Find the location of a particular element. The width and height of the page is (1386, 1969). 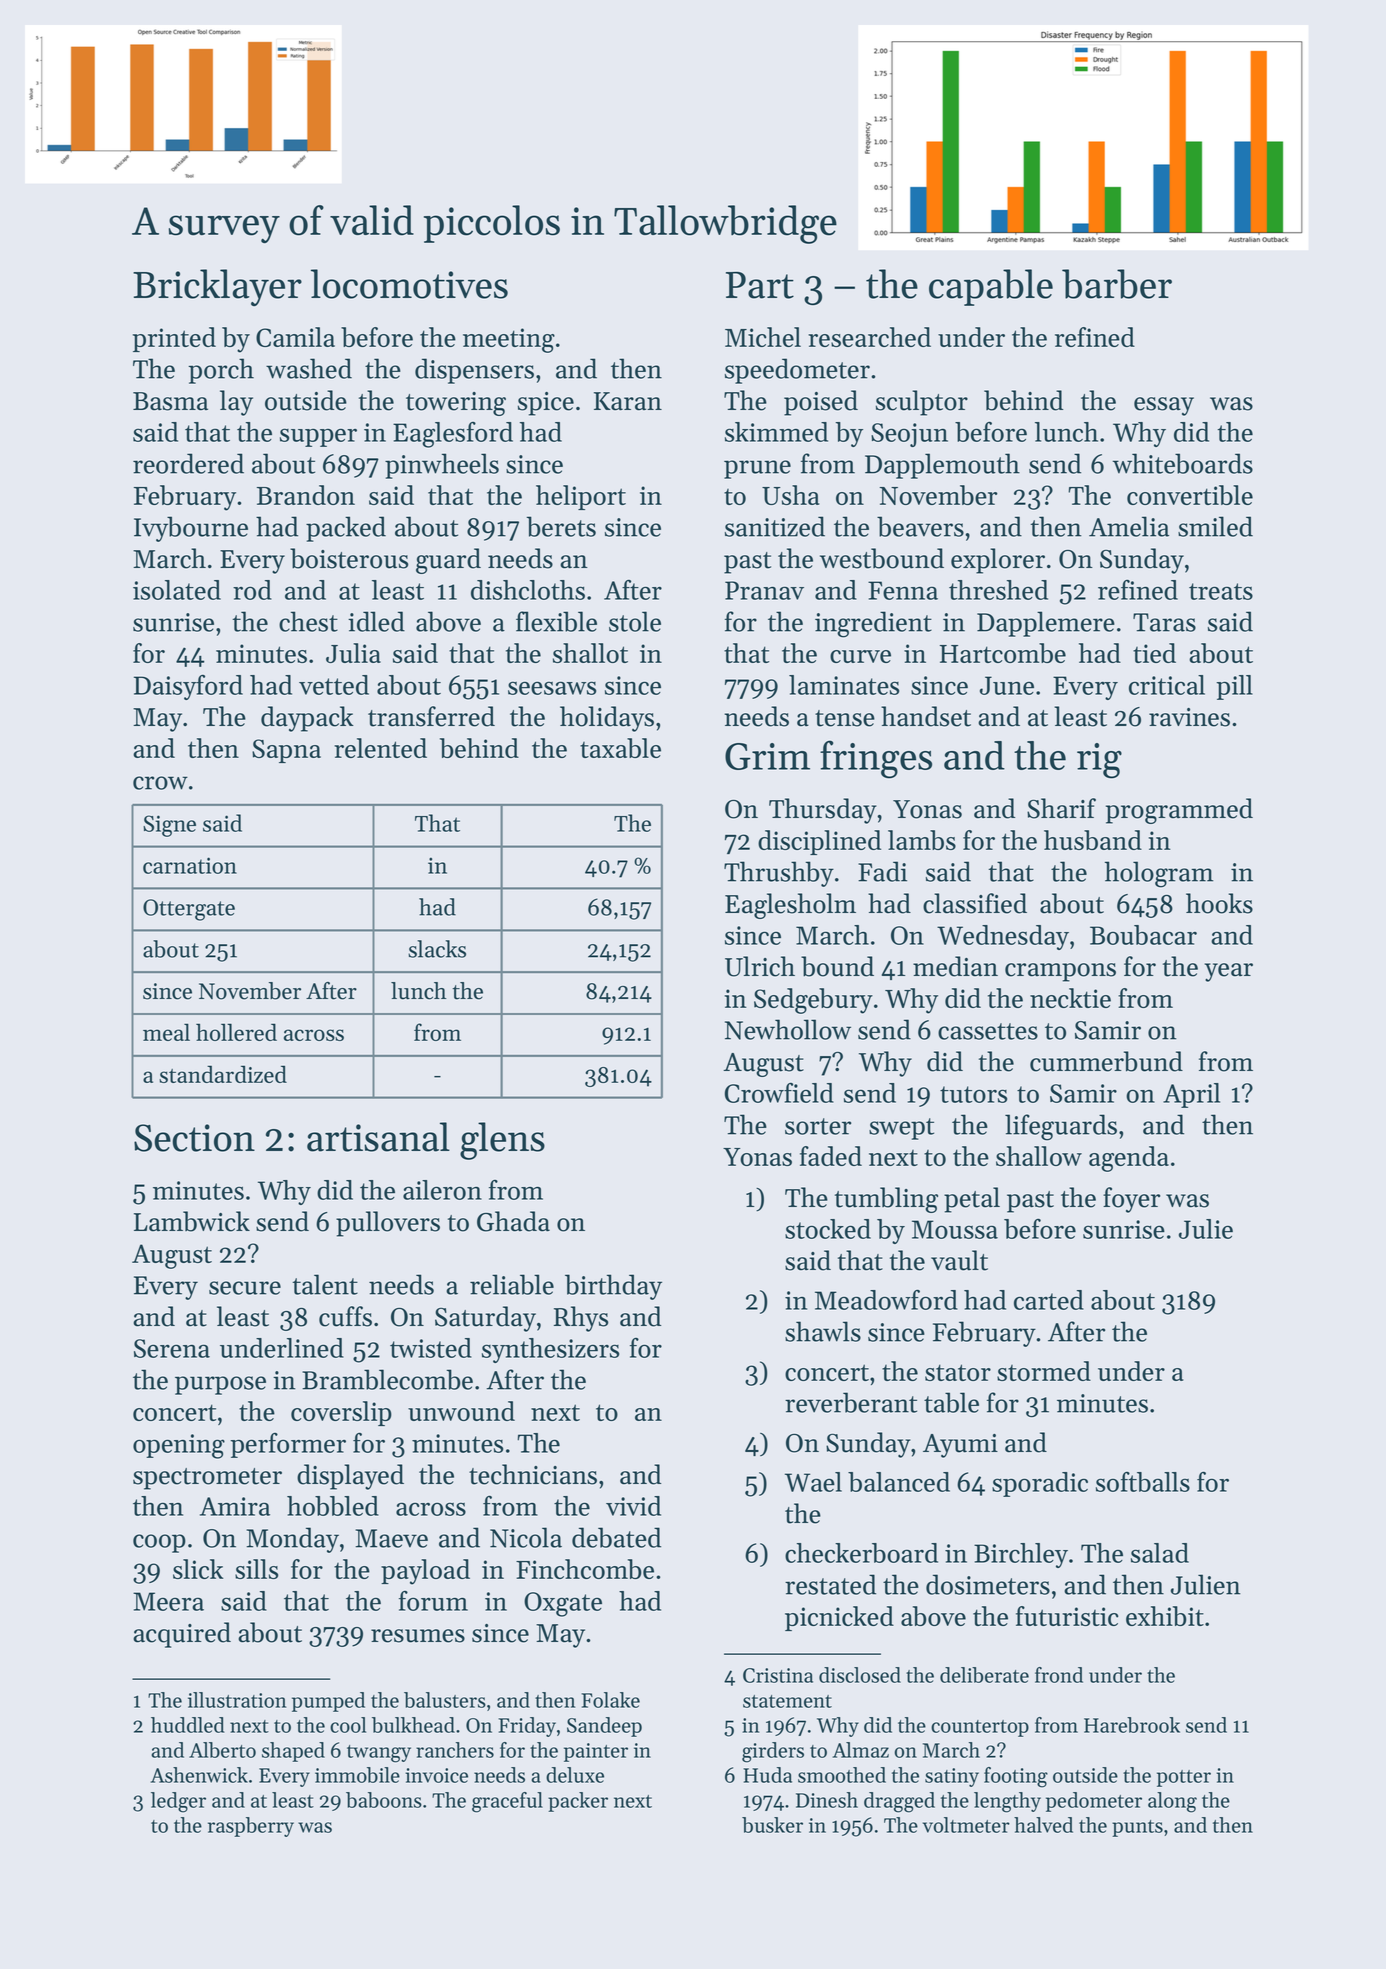

classified is located at coordinates (975, 903).
